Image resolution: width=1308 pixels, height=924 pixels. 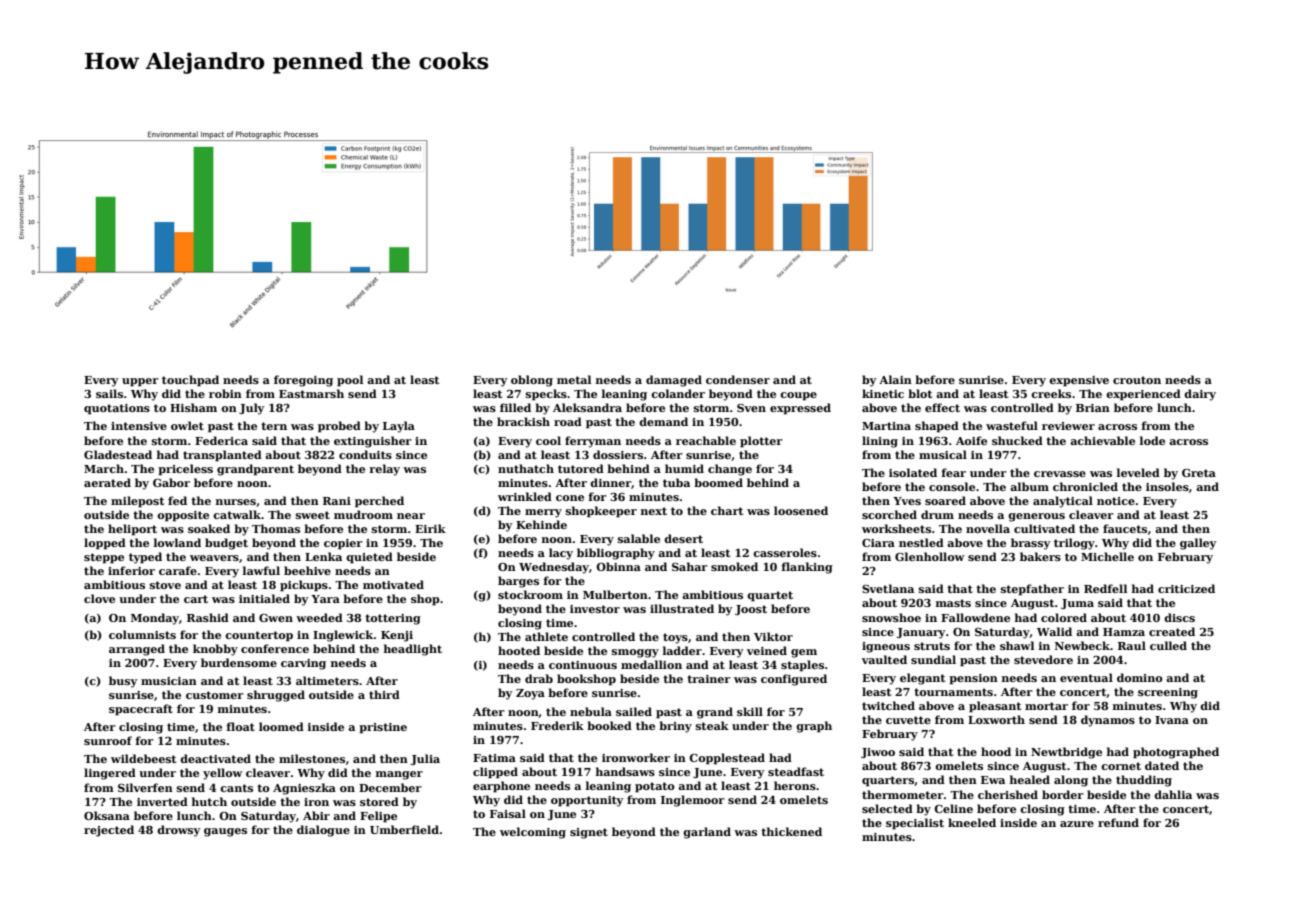 I want to click on Hamza, so click(x=1124, y=632).
